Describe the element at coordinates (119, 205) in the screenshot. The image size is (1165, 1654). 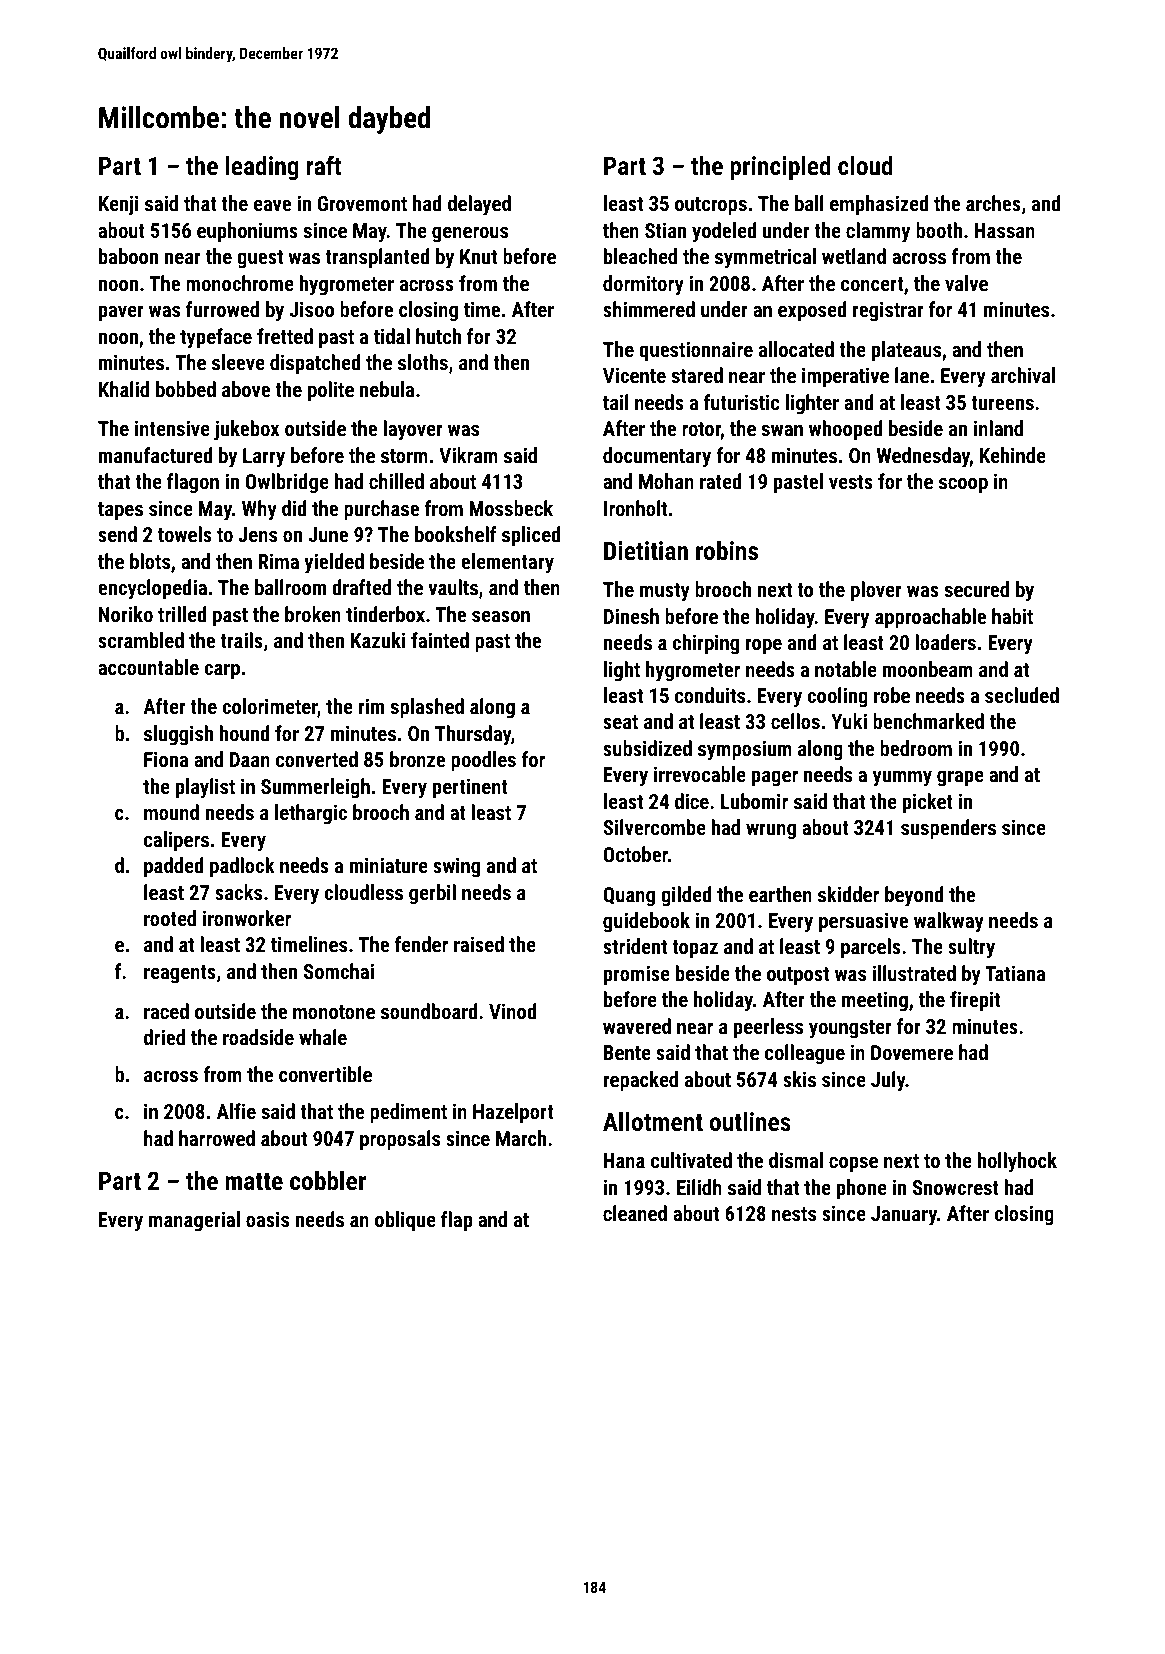
I see `Kenji` at that location.
